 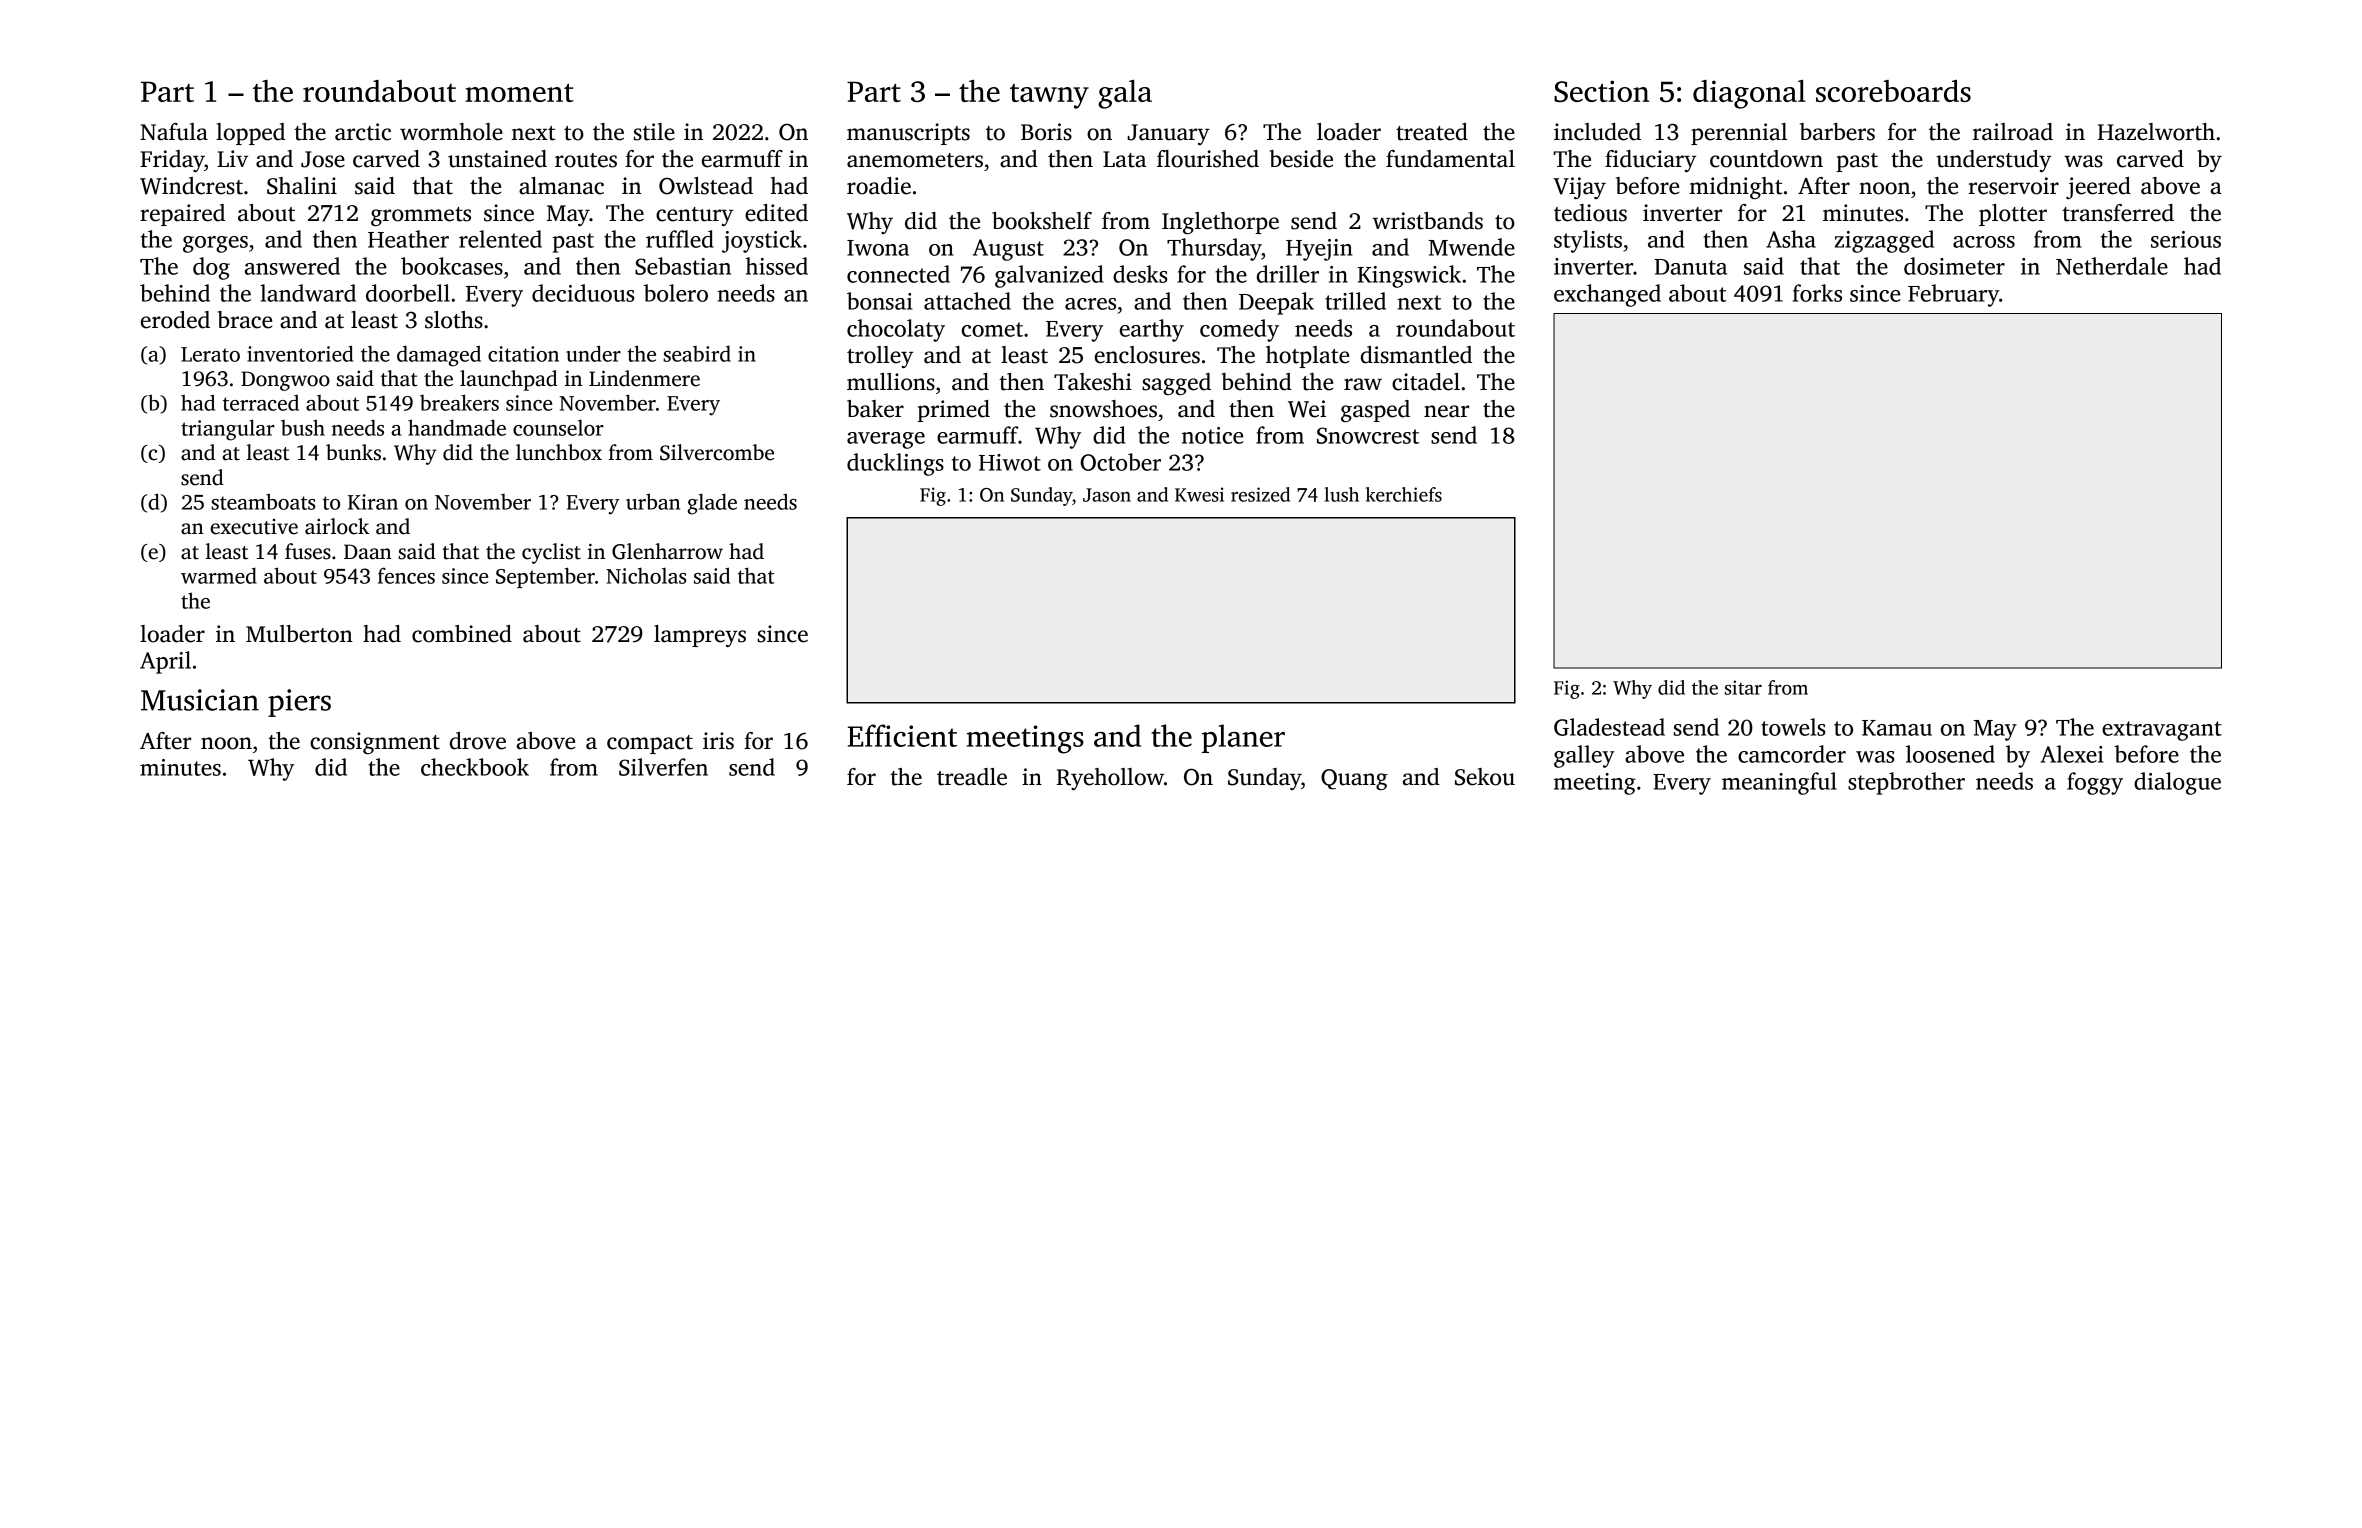 I want to click on Jason, so click(x=1107, y=495).
